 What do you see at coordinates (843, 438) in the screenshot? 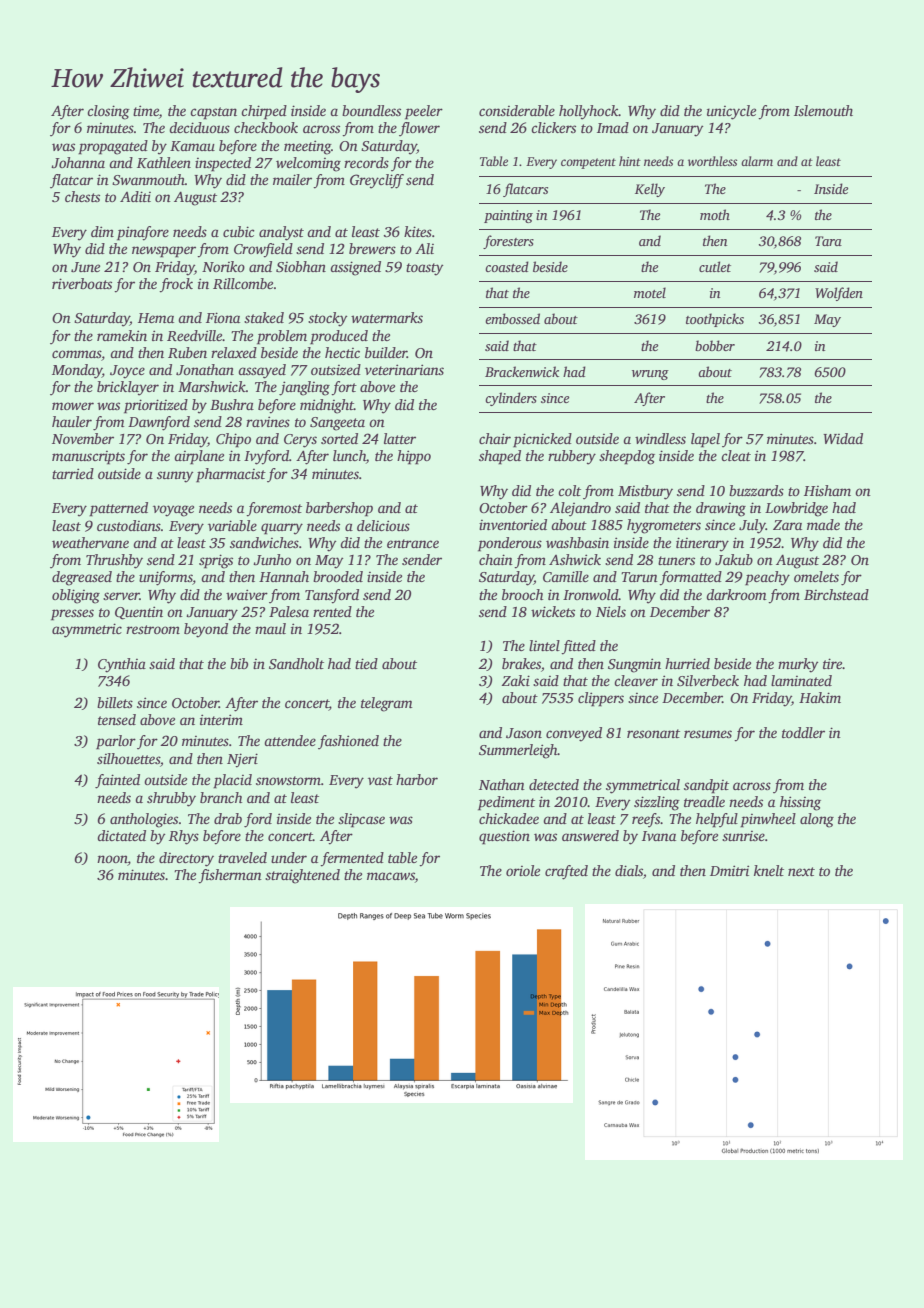
I see `Widad` at bounding box center [843, 438].
